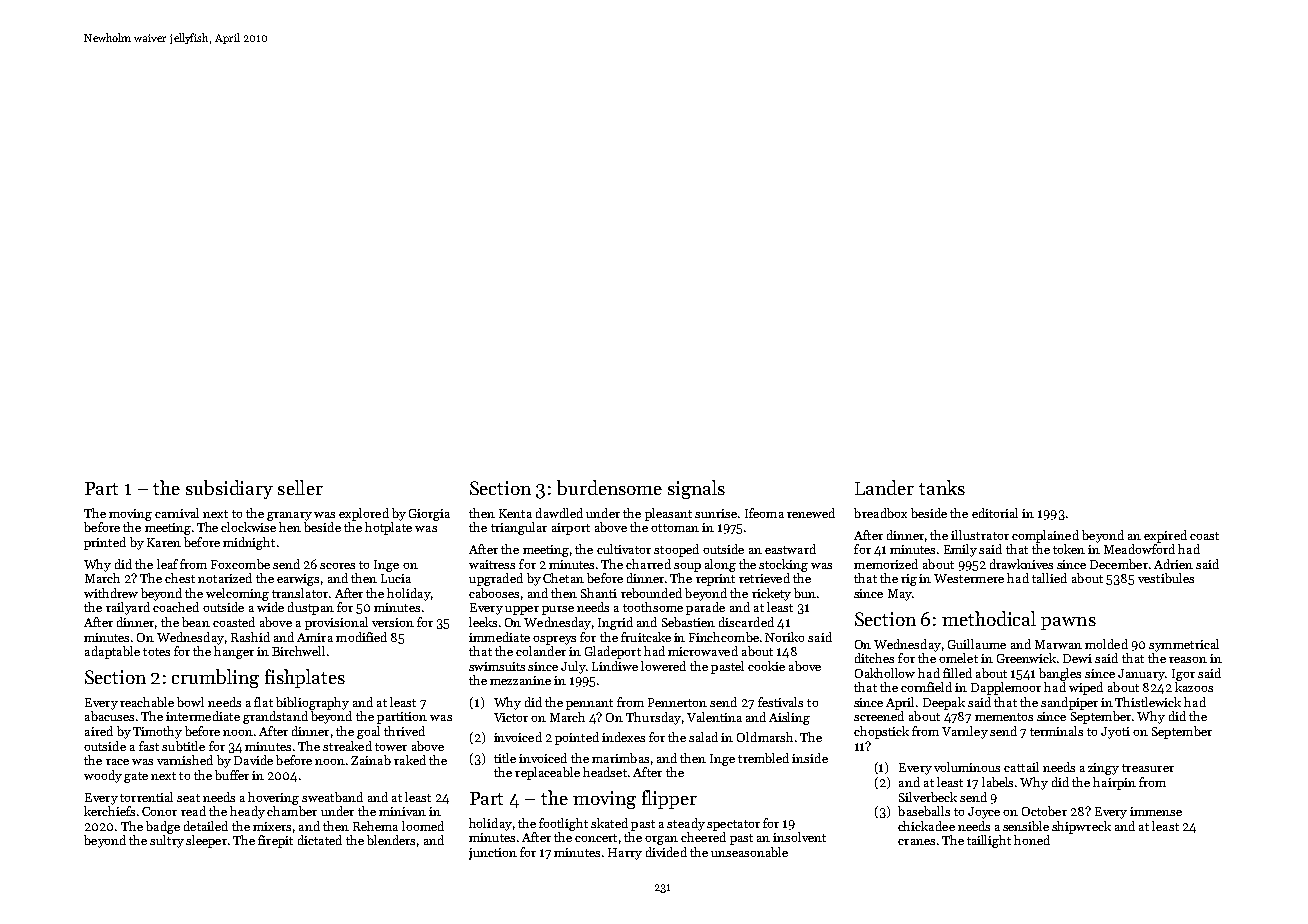 This screenshot has height=924, width=1308. What do you see at coordinates (1173, 564) in the screenshot?
I see `Adrien` at bounding box center [1173, 564].
